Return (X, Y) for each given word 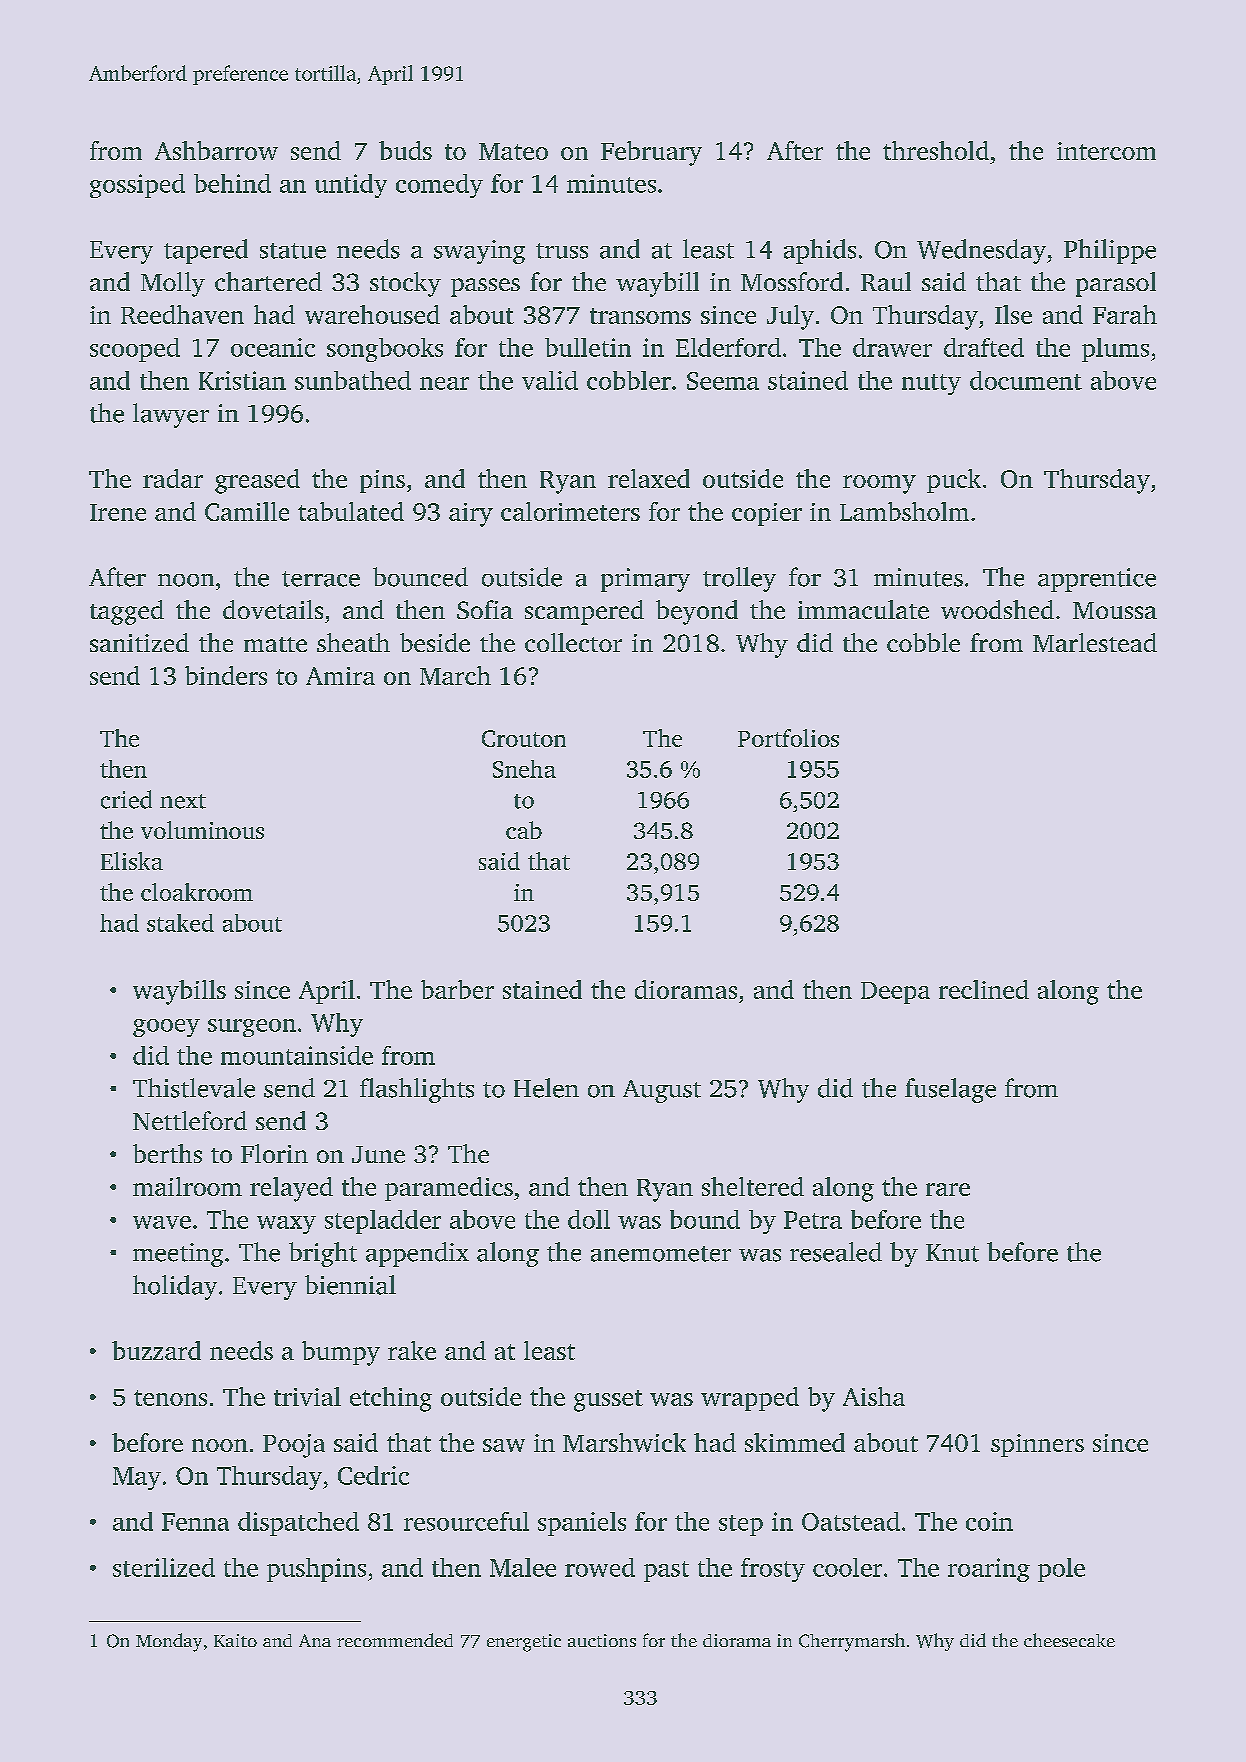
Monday (169, 1642)
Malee (523, 1567)
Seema (723, 381)
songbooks (385, 350)
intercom (1106, 151)
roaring (989, 1570)
